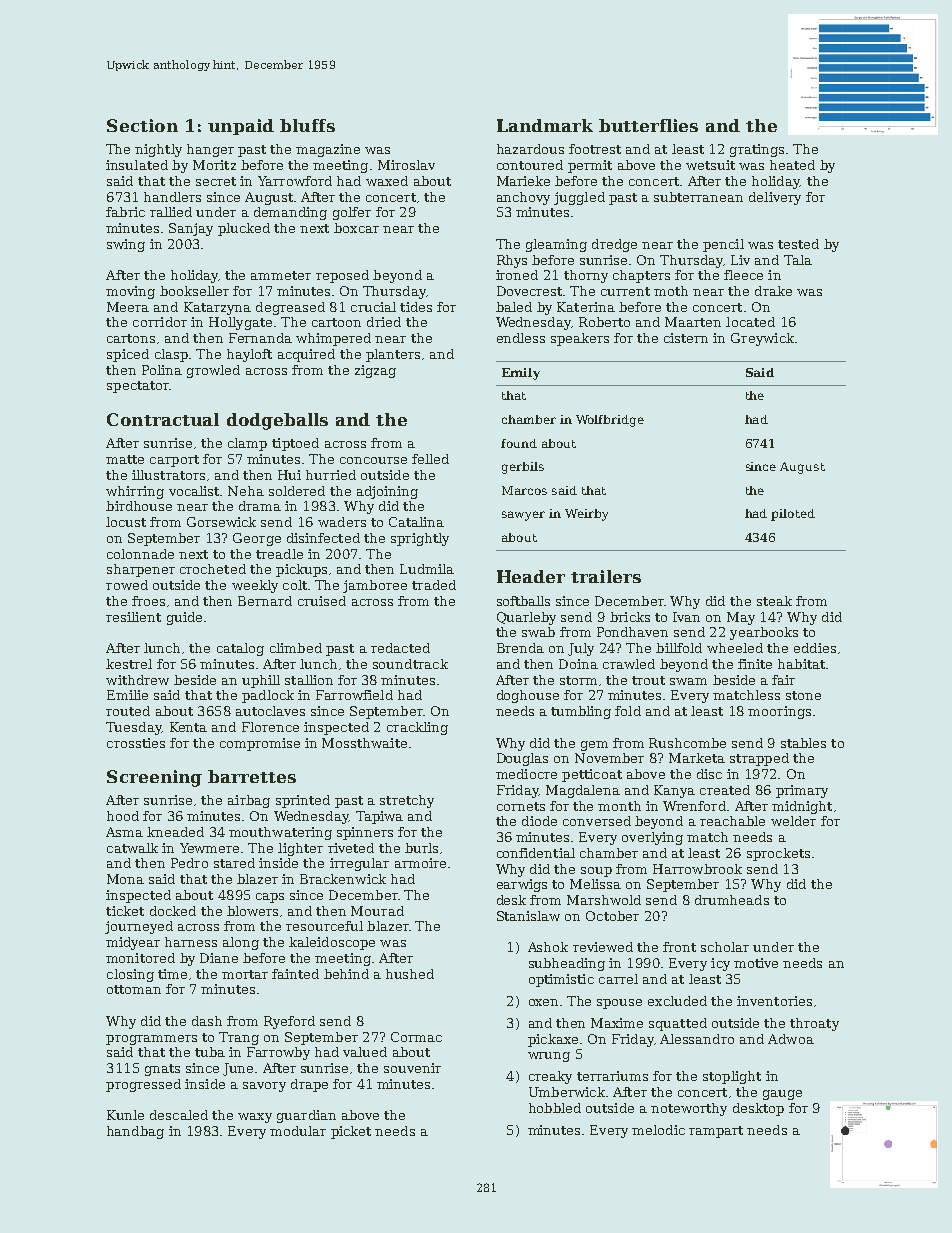 The width and height of the screenshot is (952, 1233). Describe the element at coordinates (522, 759) in the screenshot. I see `Douglas` at that location.
